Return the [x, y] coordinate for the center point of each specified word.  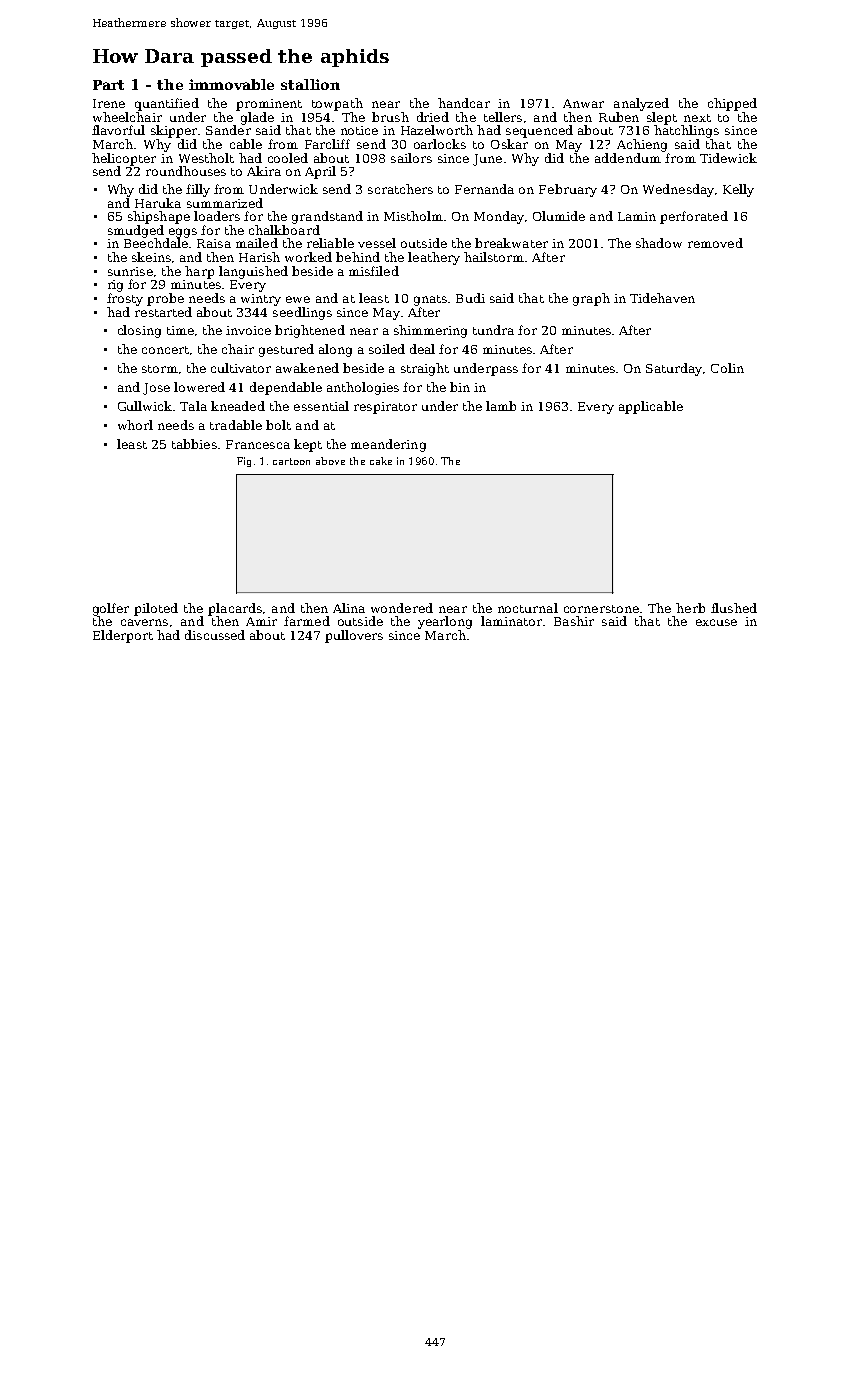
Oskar [509, 144]
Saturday [674, 369]
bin [460, 387]
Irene [109, 103]
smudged [136, 231]
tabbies [194, 444]
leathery [434, 258]
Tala [193, 406]
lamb [501, 406]
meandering [388, 445]
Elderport [123, 636]
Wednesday [678, 190]
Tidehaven [662, 298]
